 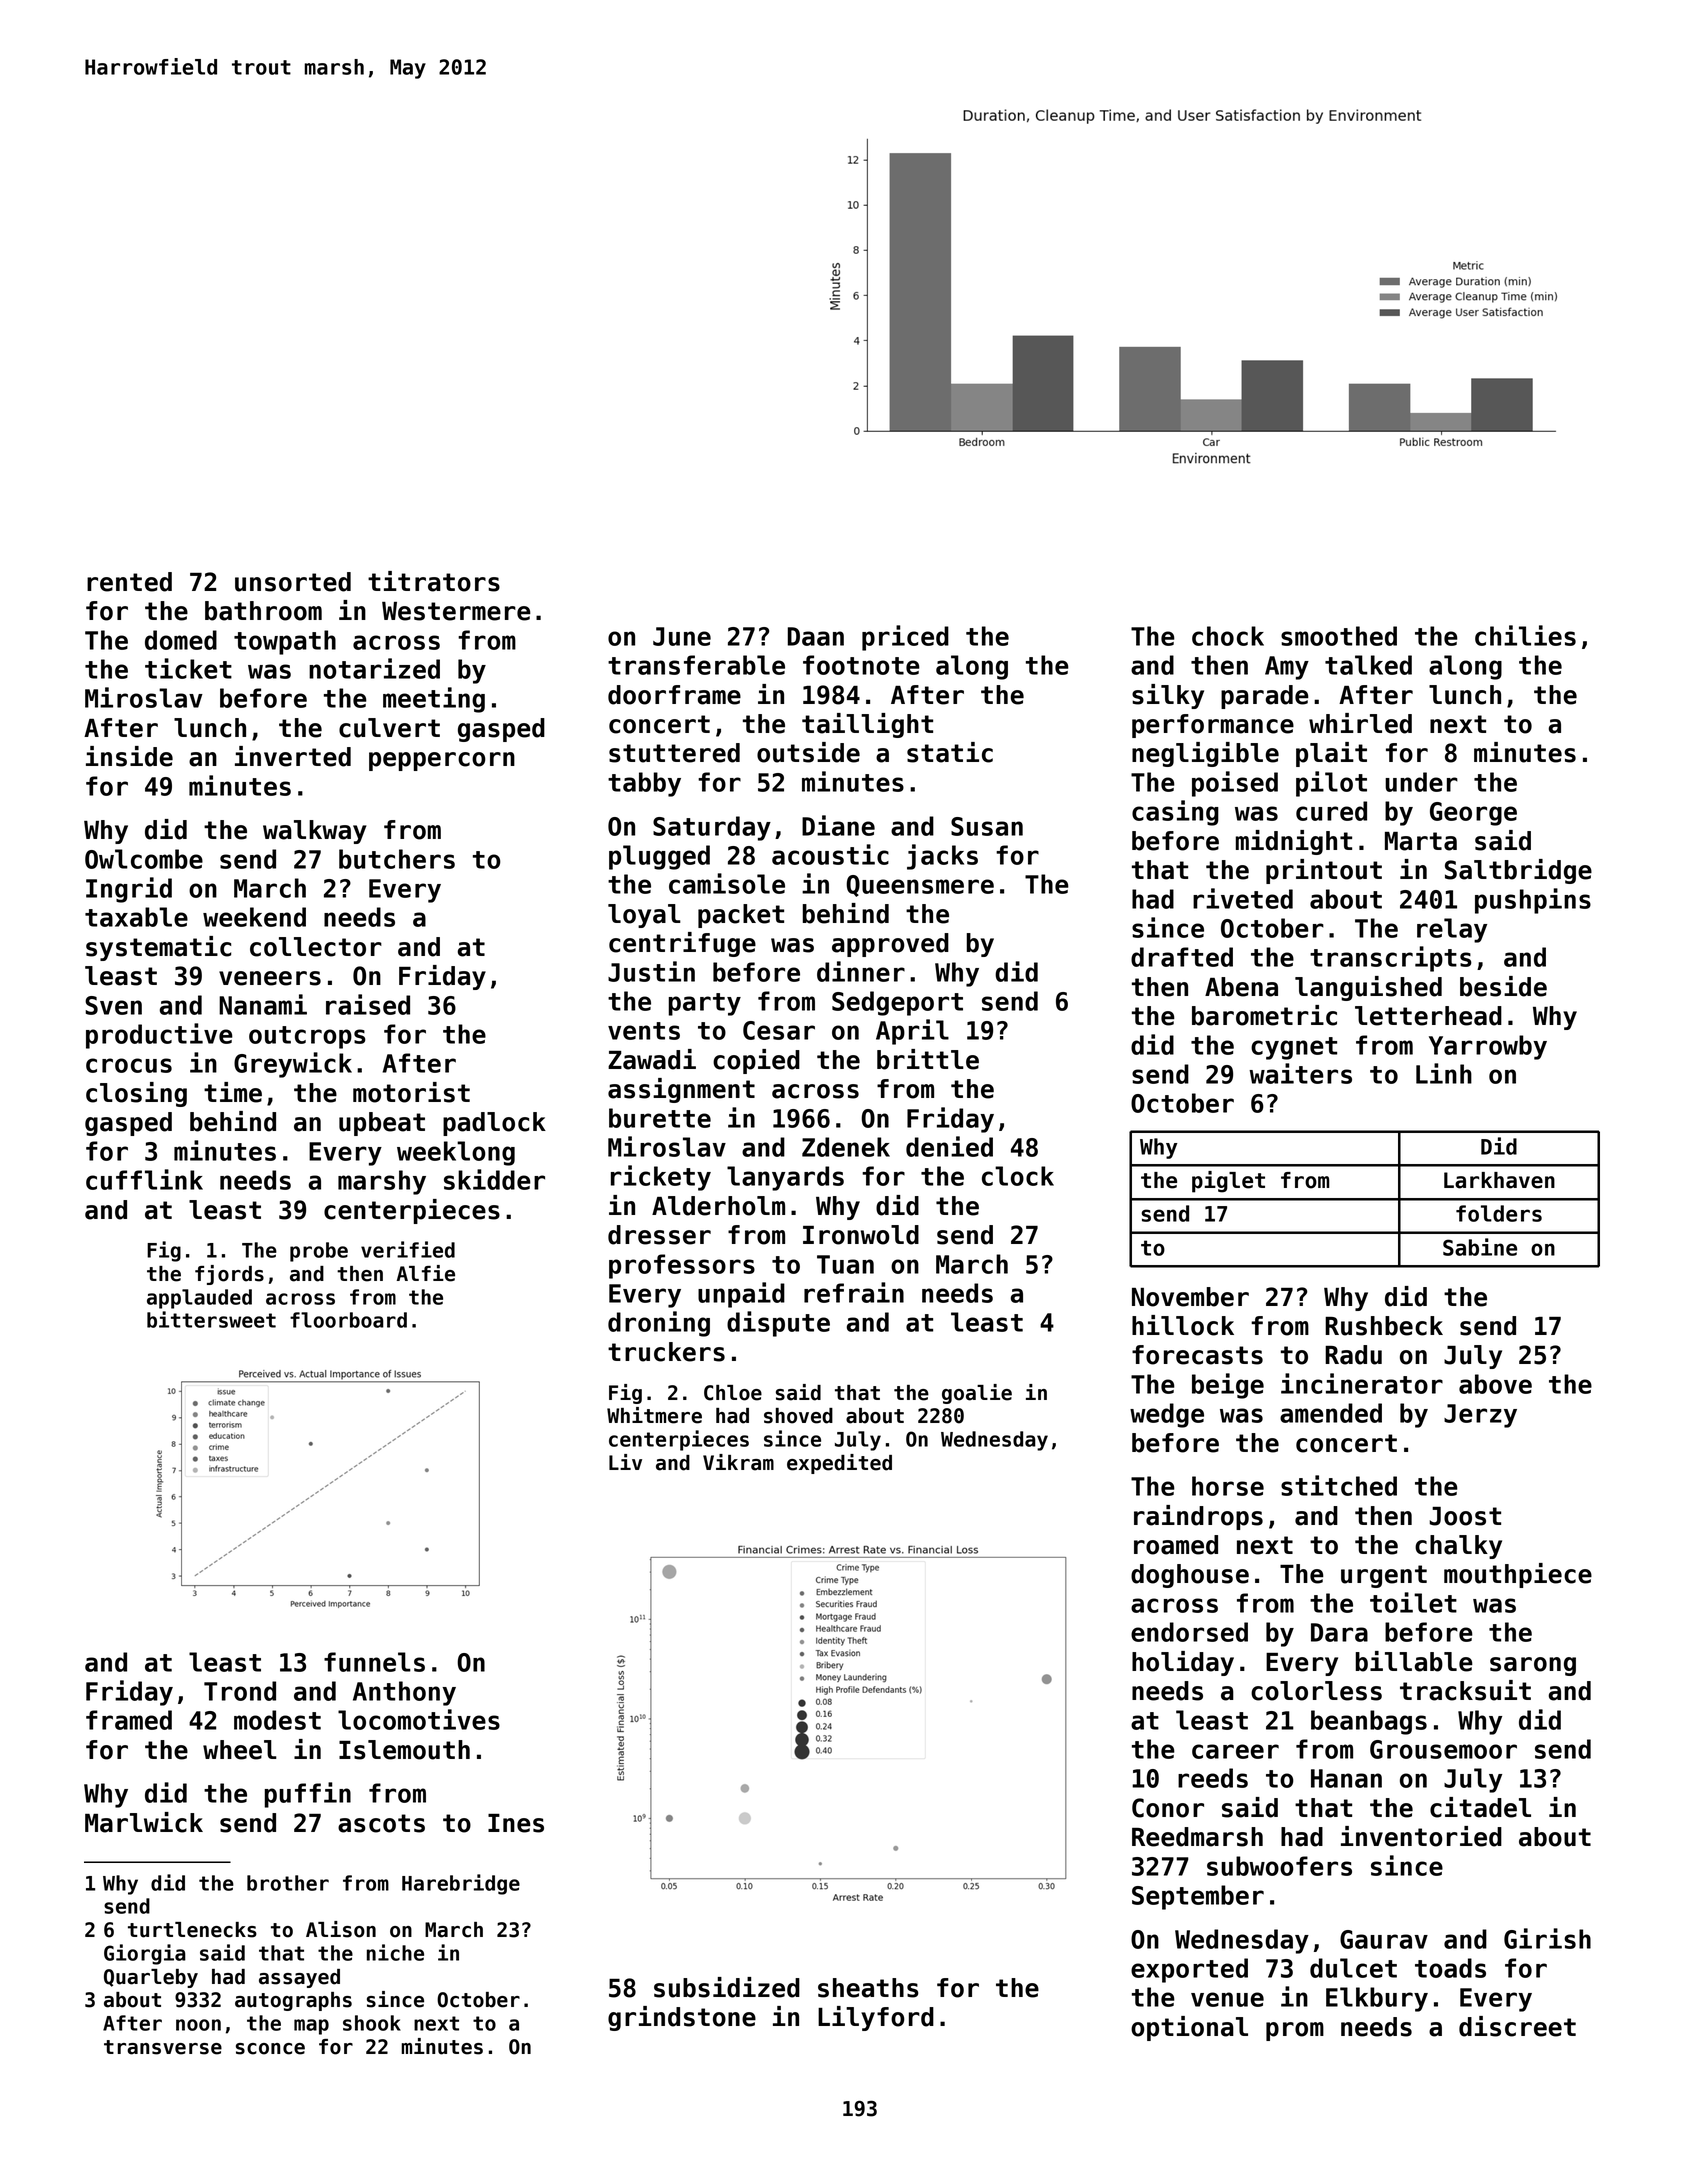 What do you see at coordinates (861, 971) in the page?
I see `dinner` at bounding box center [861, 971].
